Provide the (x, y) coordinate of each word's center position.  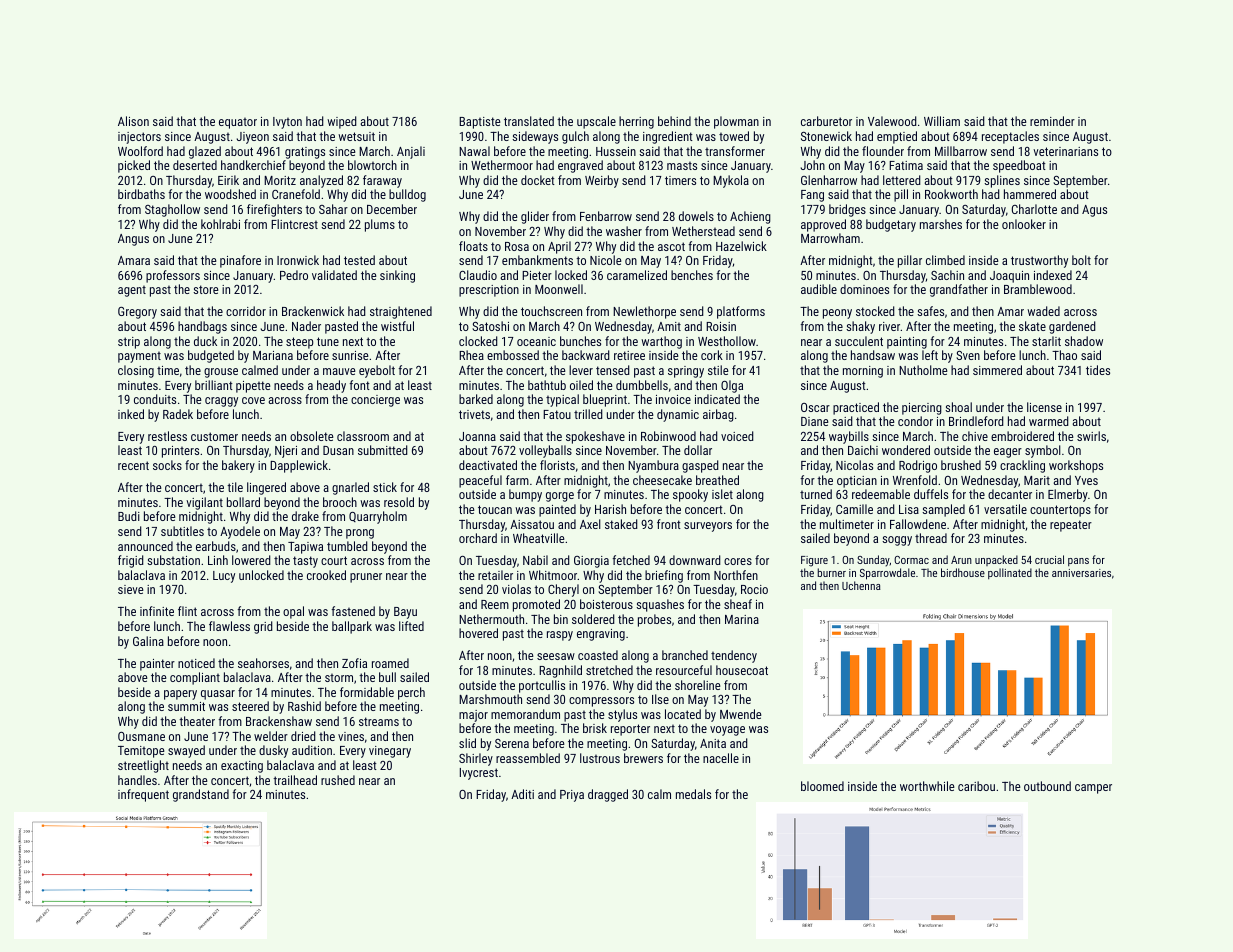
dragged (608, 795)
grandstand (201, 795)
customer (214, 436)
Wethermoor (502, 165)
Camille (854, 509)
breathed (717, 480)
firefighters (274, 210)
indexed (1053, 275)
